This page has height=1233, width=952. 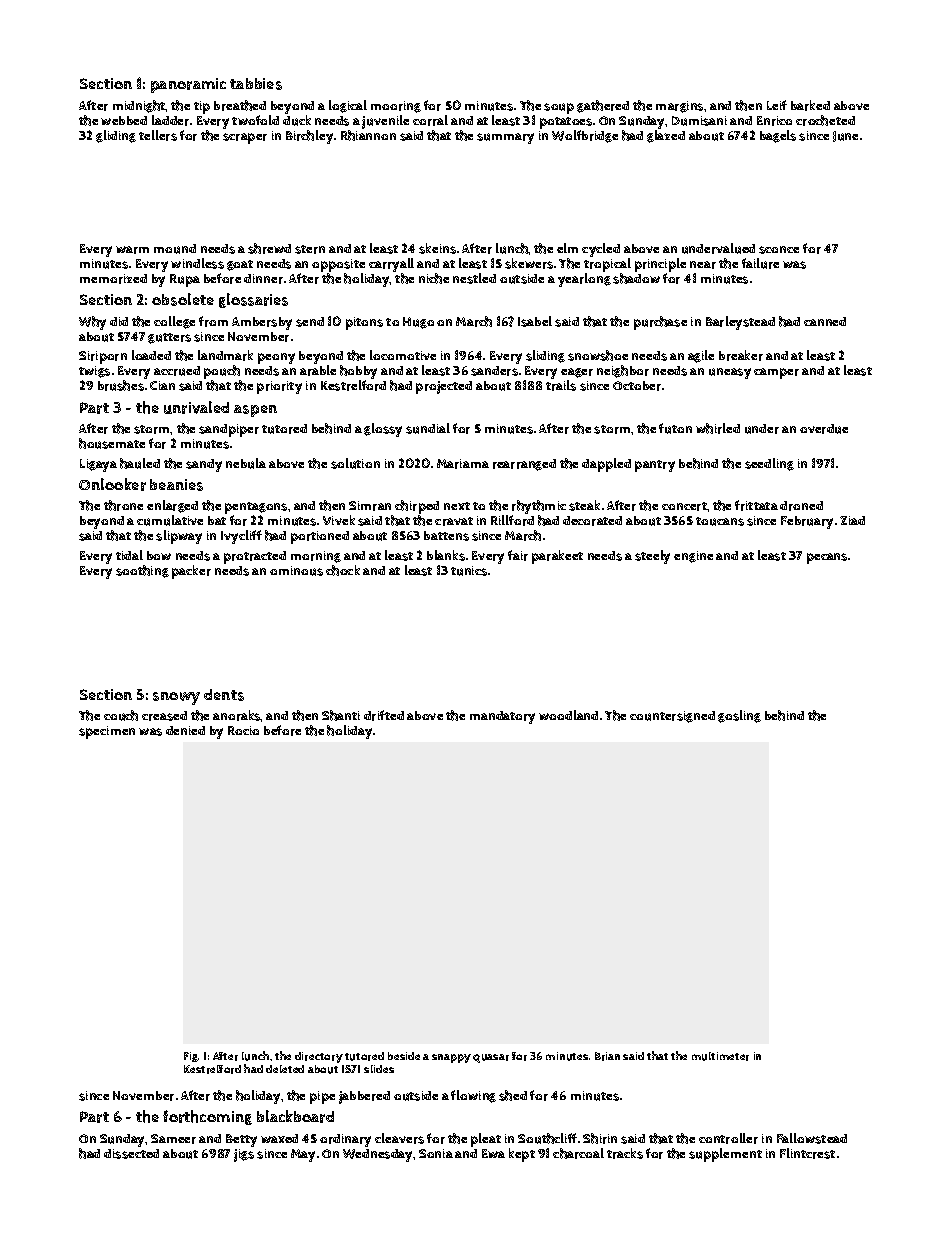 I want to click on Flintcrest, so click(x=807, y=1153).
